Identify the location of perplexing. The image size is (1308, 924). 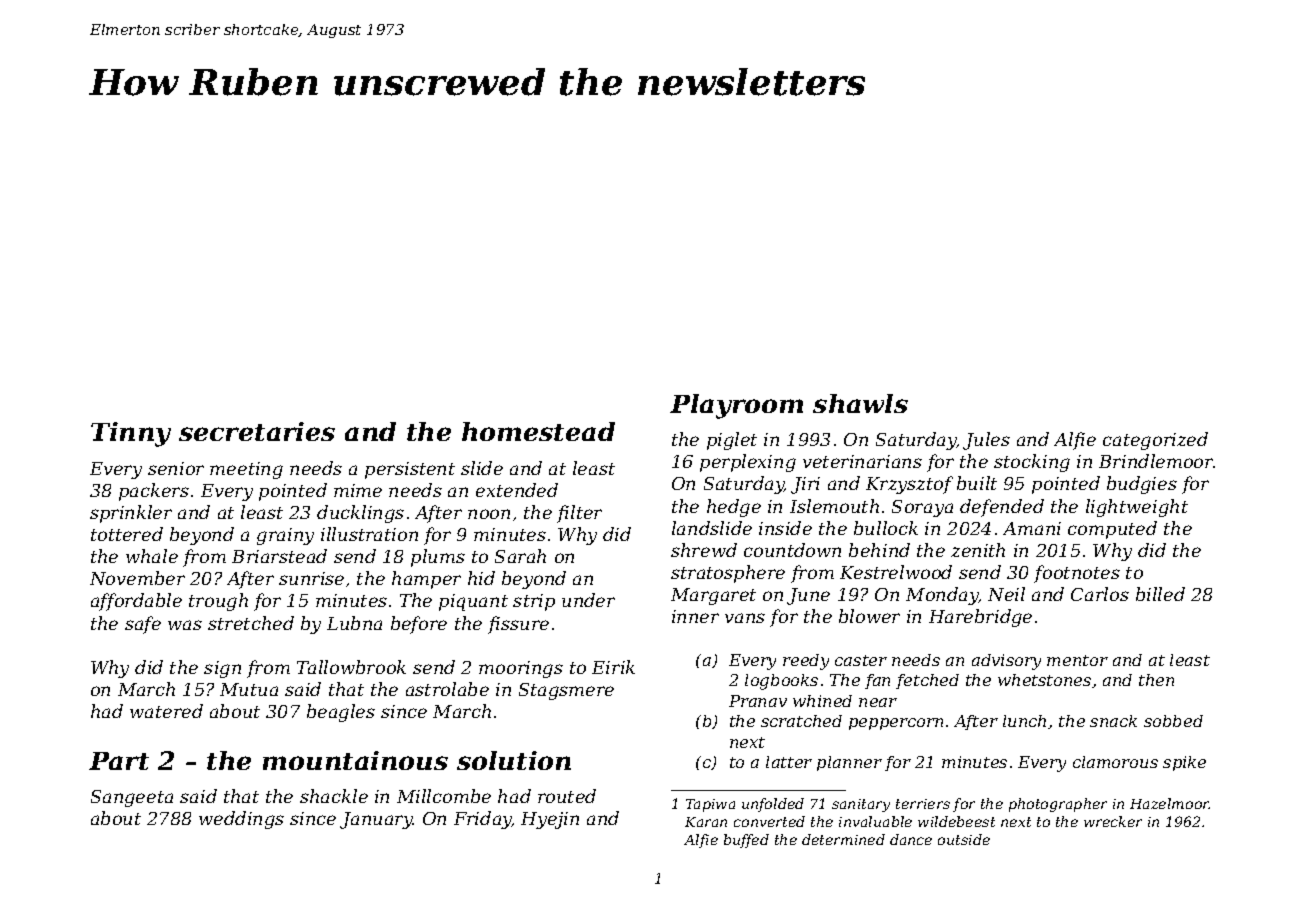
(748, 463).
